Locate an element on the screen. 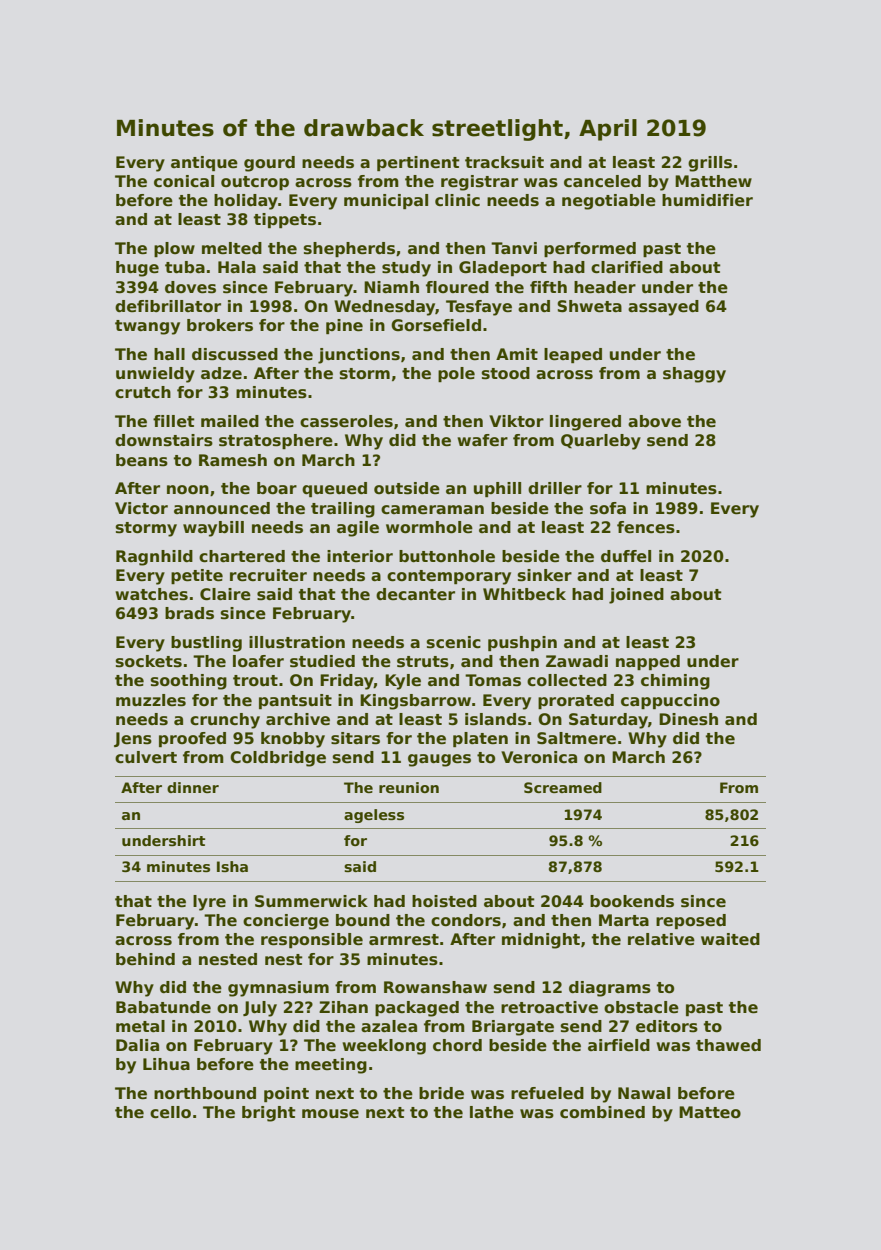 This screenshot has width=881, height=1250. recruiter is located at coordinates (268, 575).
